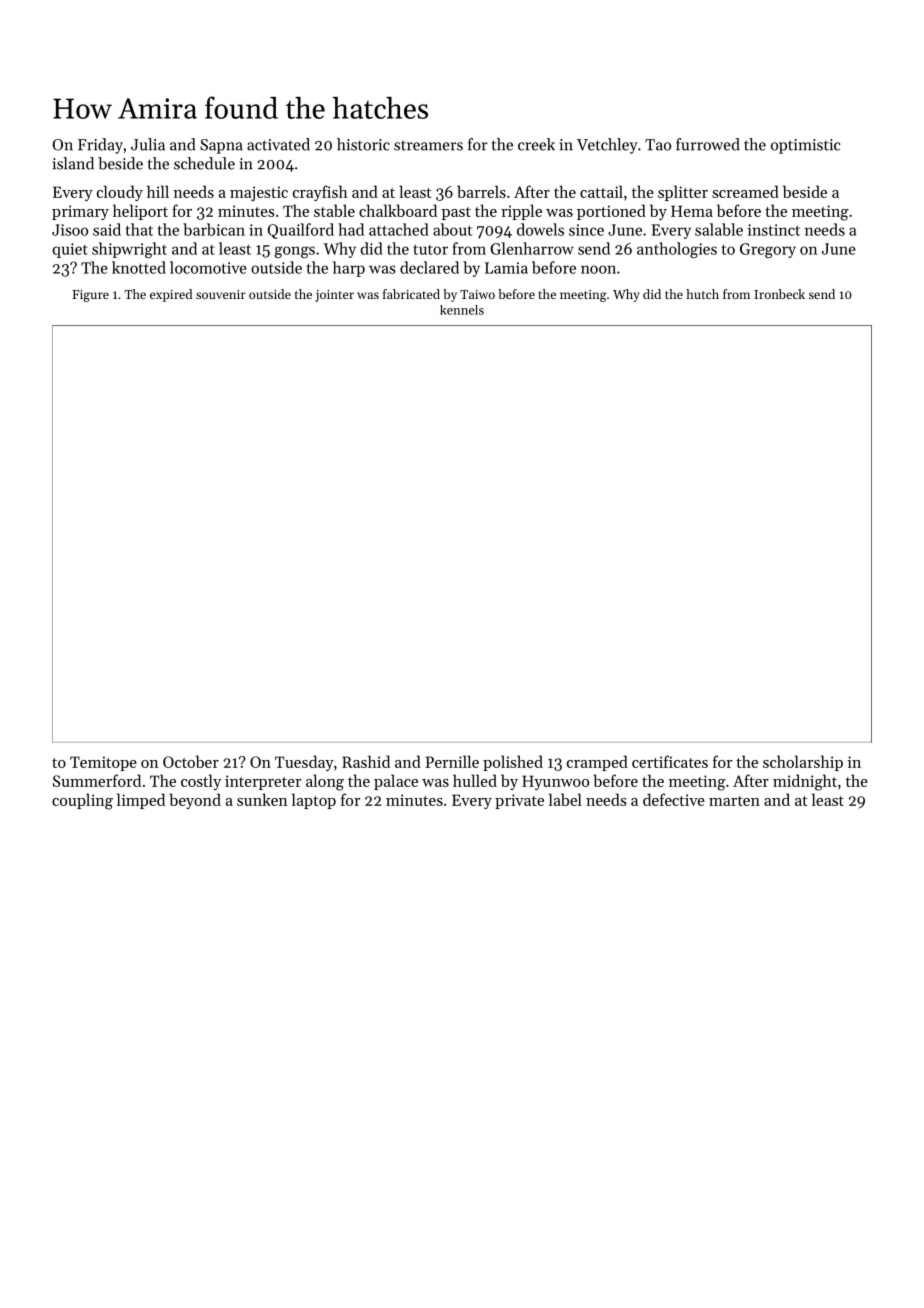 Image resolution: width=924 pixels, height=1308 pixels. Describe the element at coordinates (597, 763) in the screenshot. I see `cramped` at that location.
